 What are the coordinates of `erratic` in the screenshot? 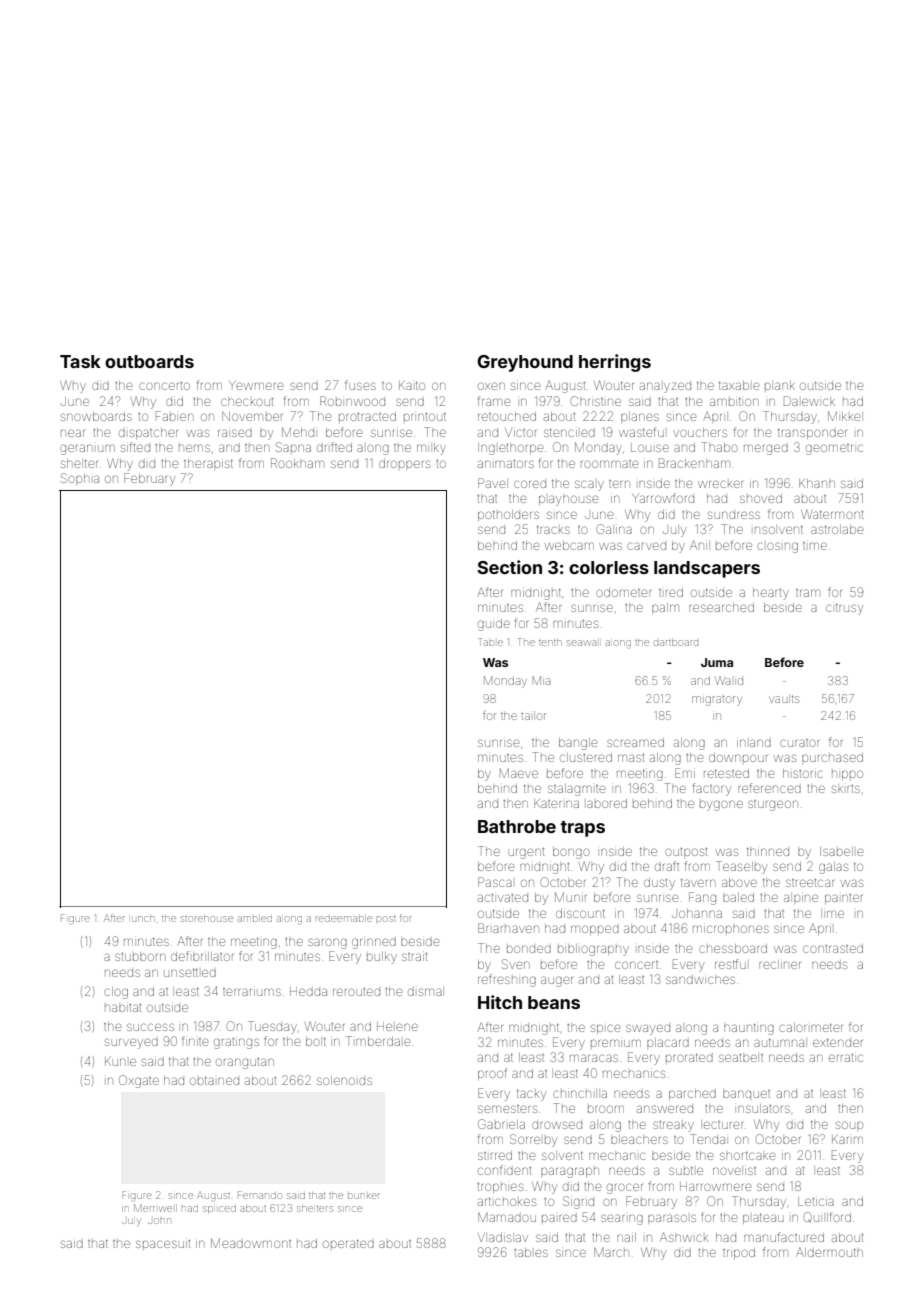 It's located at (846, 1058).
